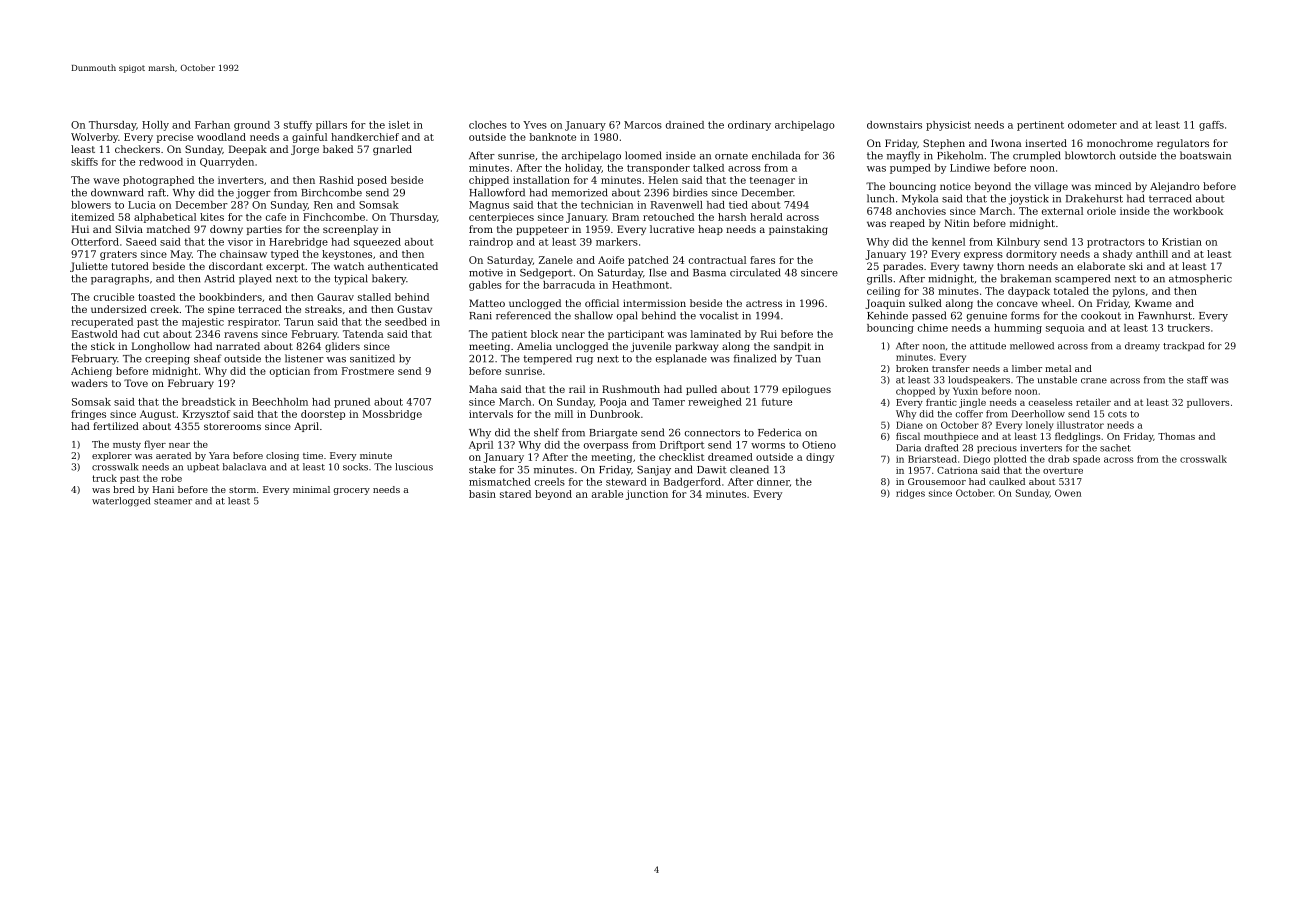 The image size is (1308, 924). I want to click on puppeteer, so click(542, 230).
